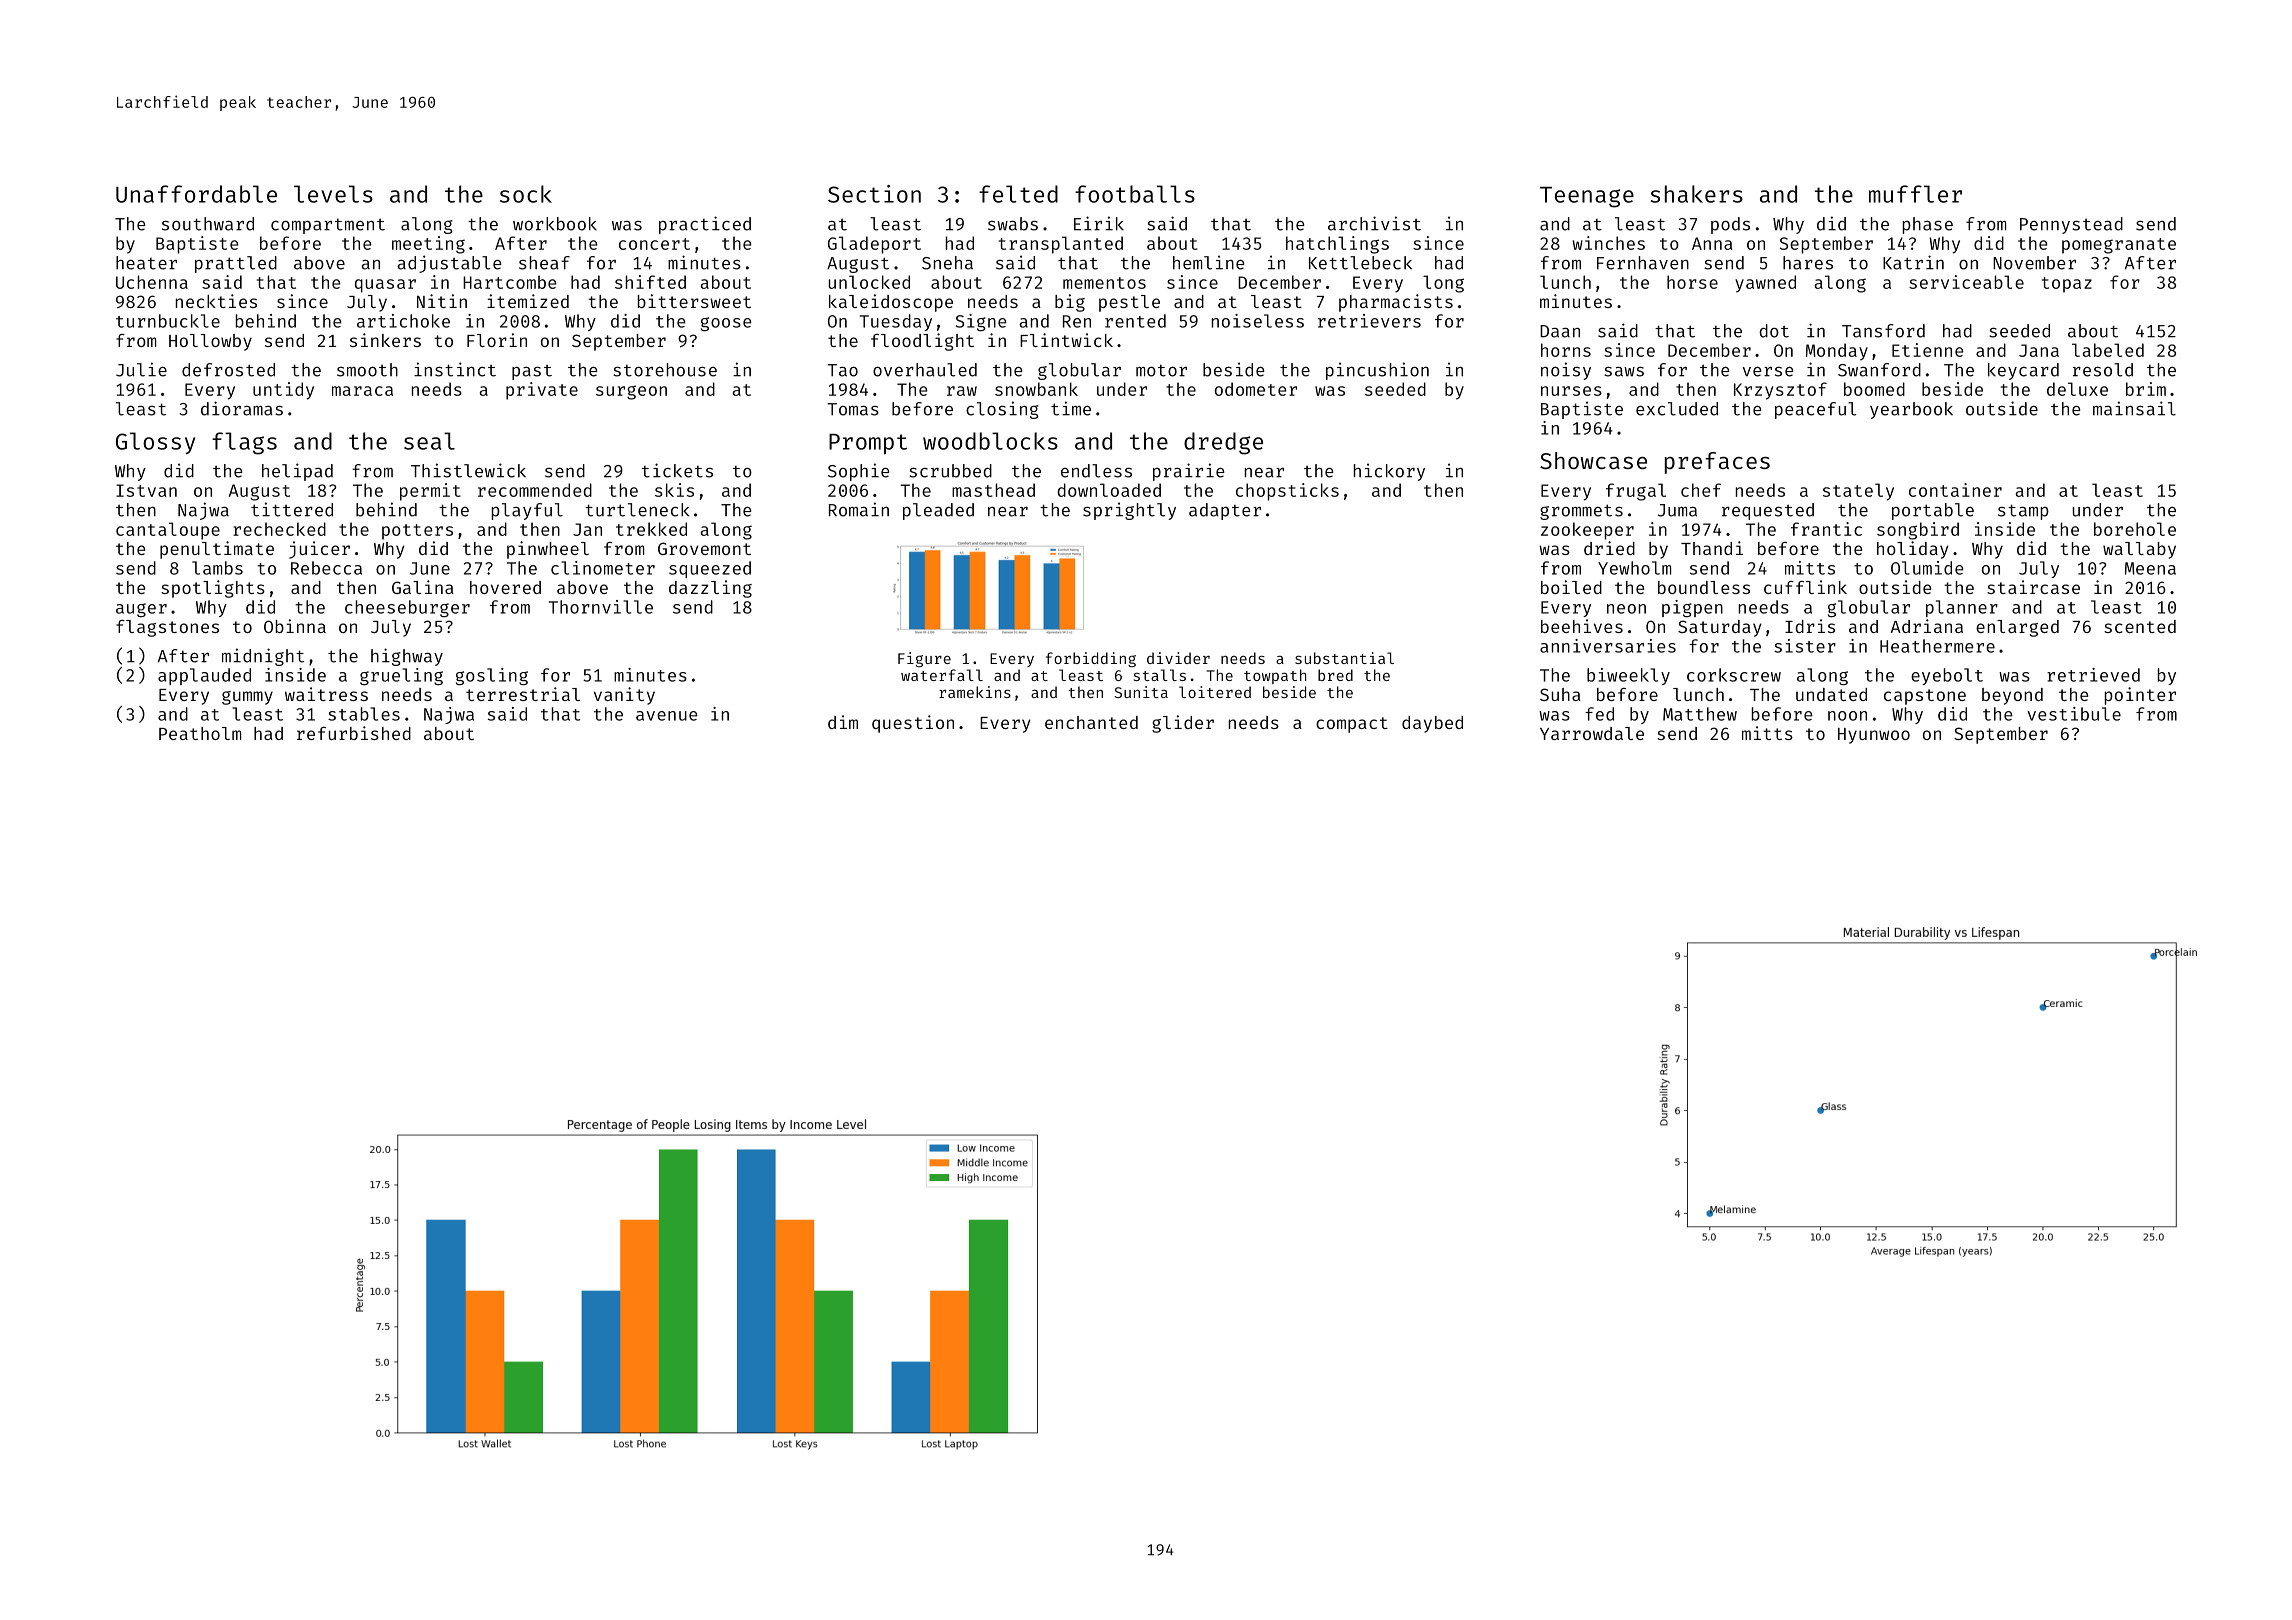 This screenshot has width=2292, height=1620. Describe the element at coordinates (1377, 371) in the screenshot. I see `pincushion` at that location.
